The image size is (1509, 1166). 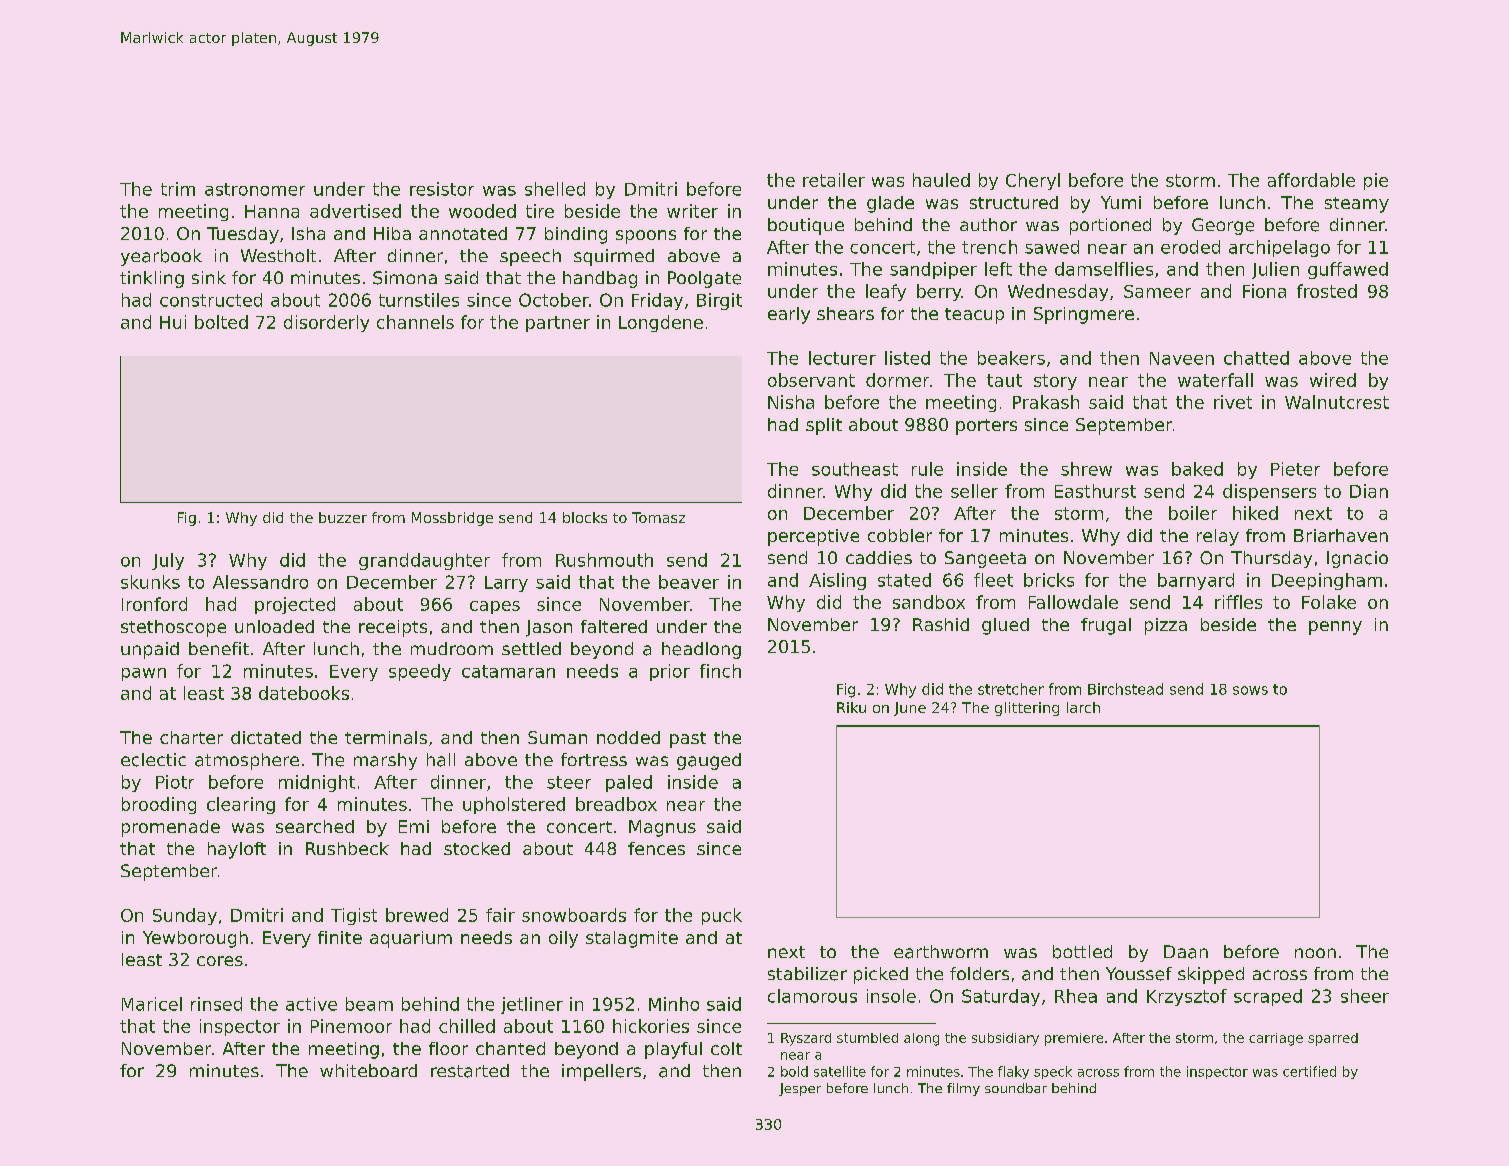 I want to click on Longdene, so click(x=661, y=323).
